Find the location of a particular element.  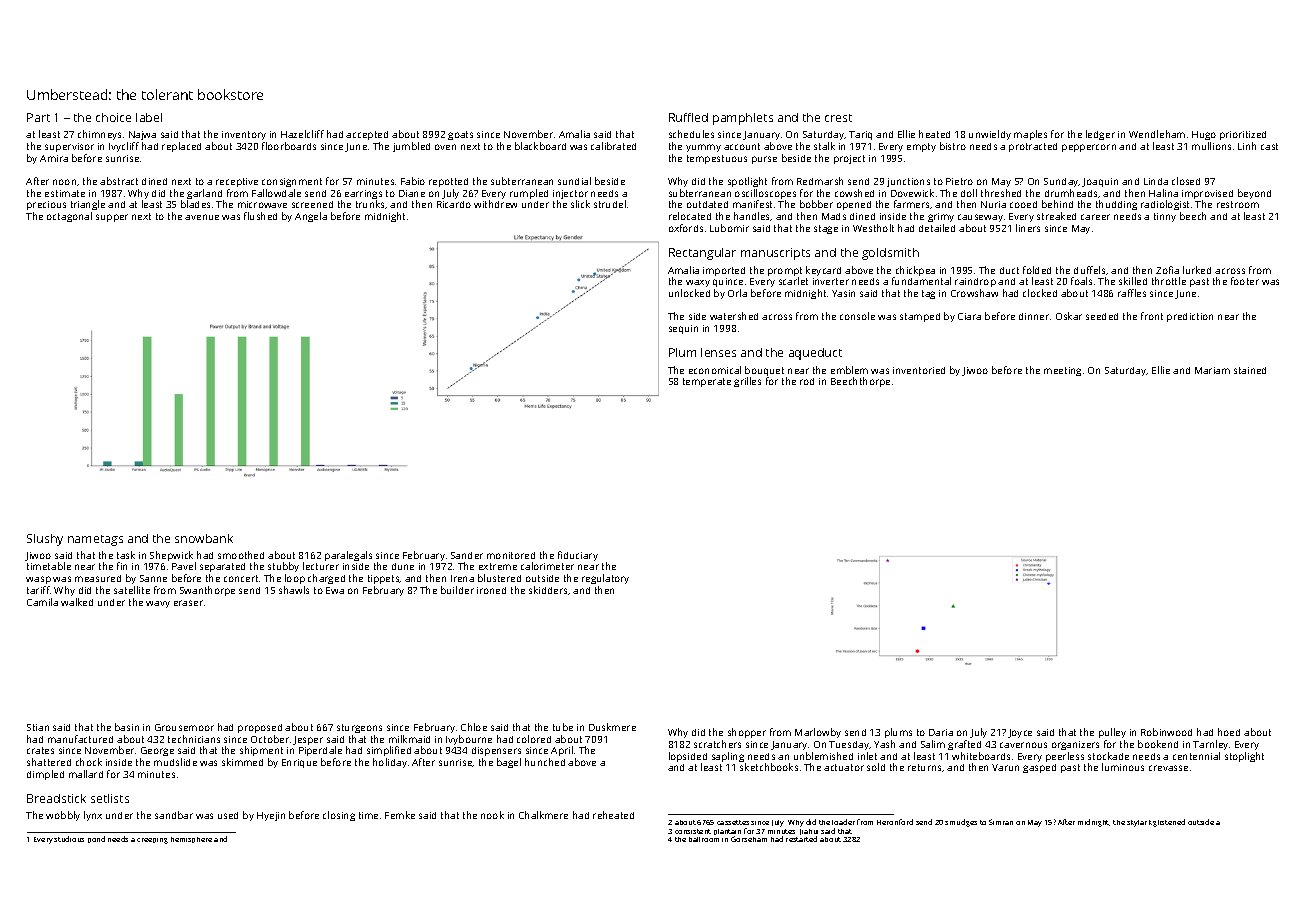

task is located at coordinates (126, 555).
